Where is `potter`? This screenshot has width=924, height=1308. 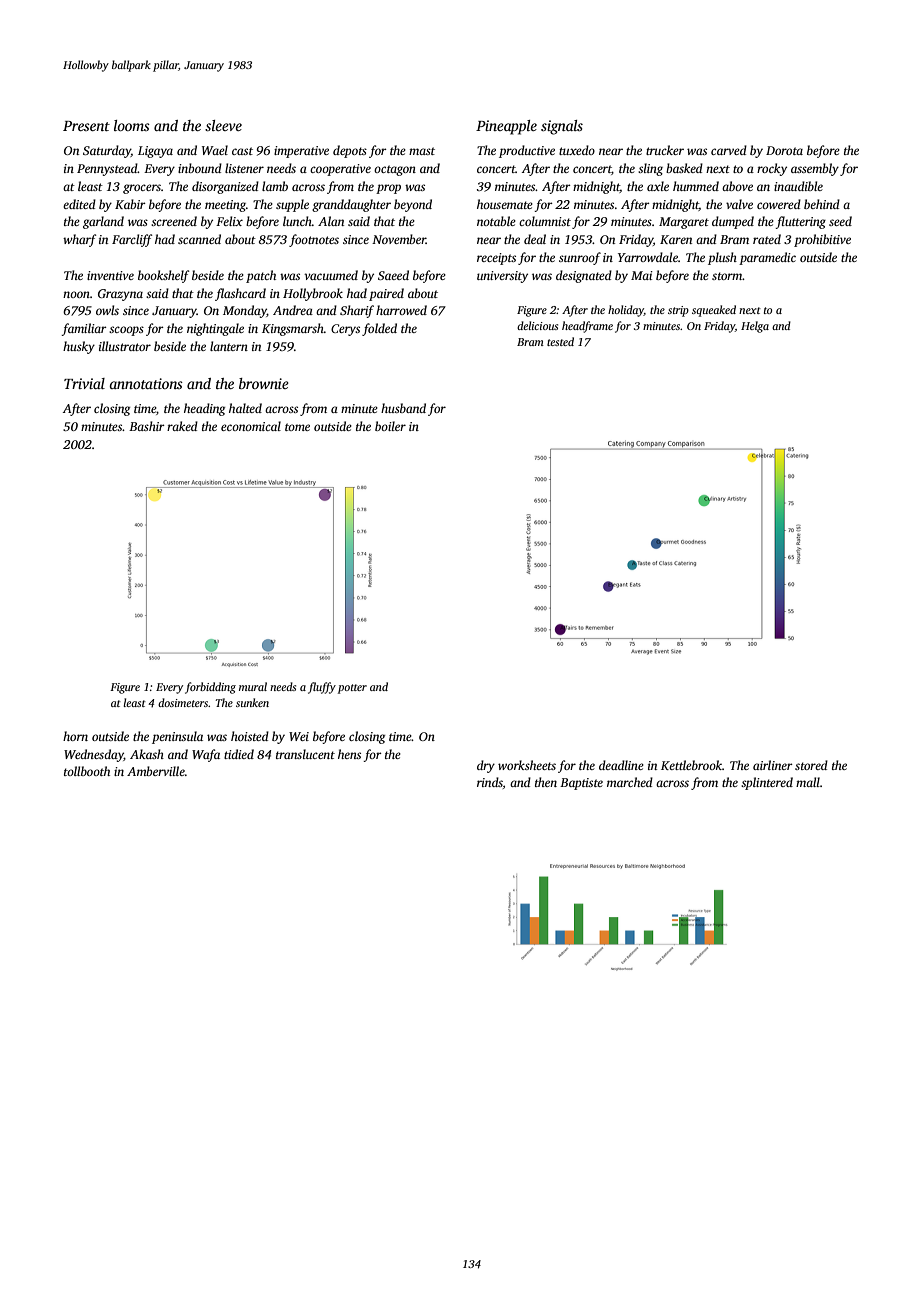 potter is located at coordinates (352, 689).
